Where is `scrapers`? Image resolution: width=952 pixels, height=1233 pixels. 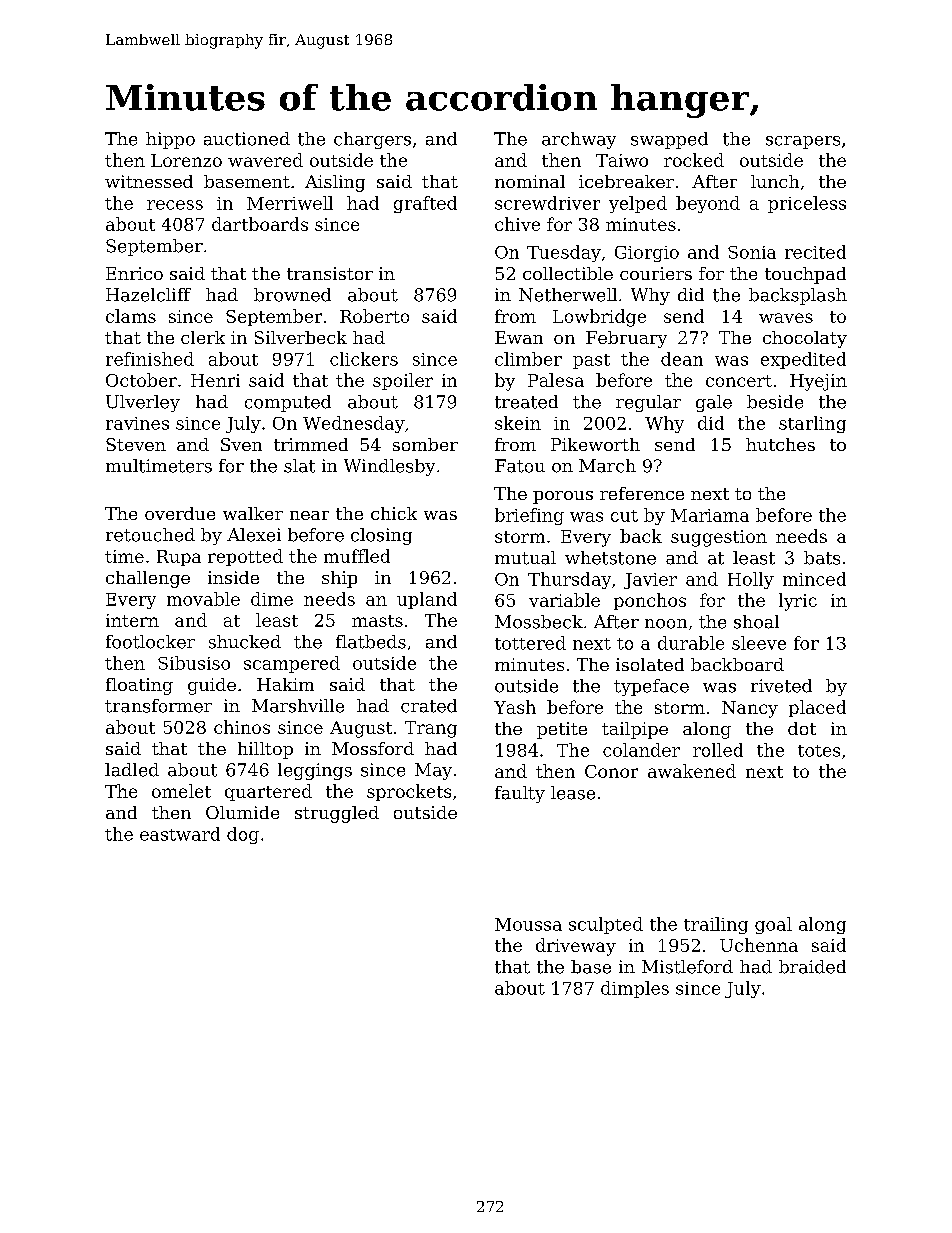 scrapers is located at coordinates (803, 142).
